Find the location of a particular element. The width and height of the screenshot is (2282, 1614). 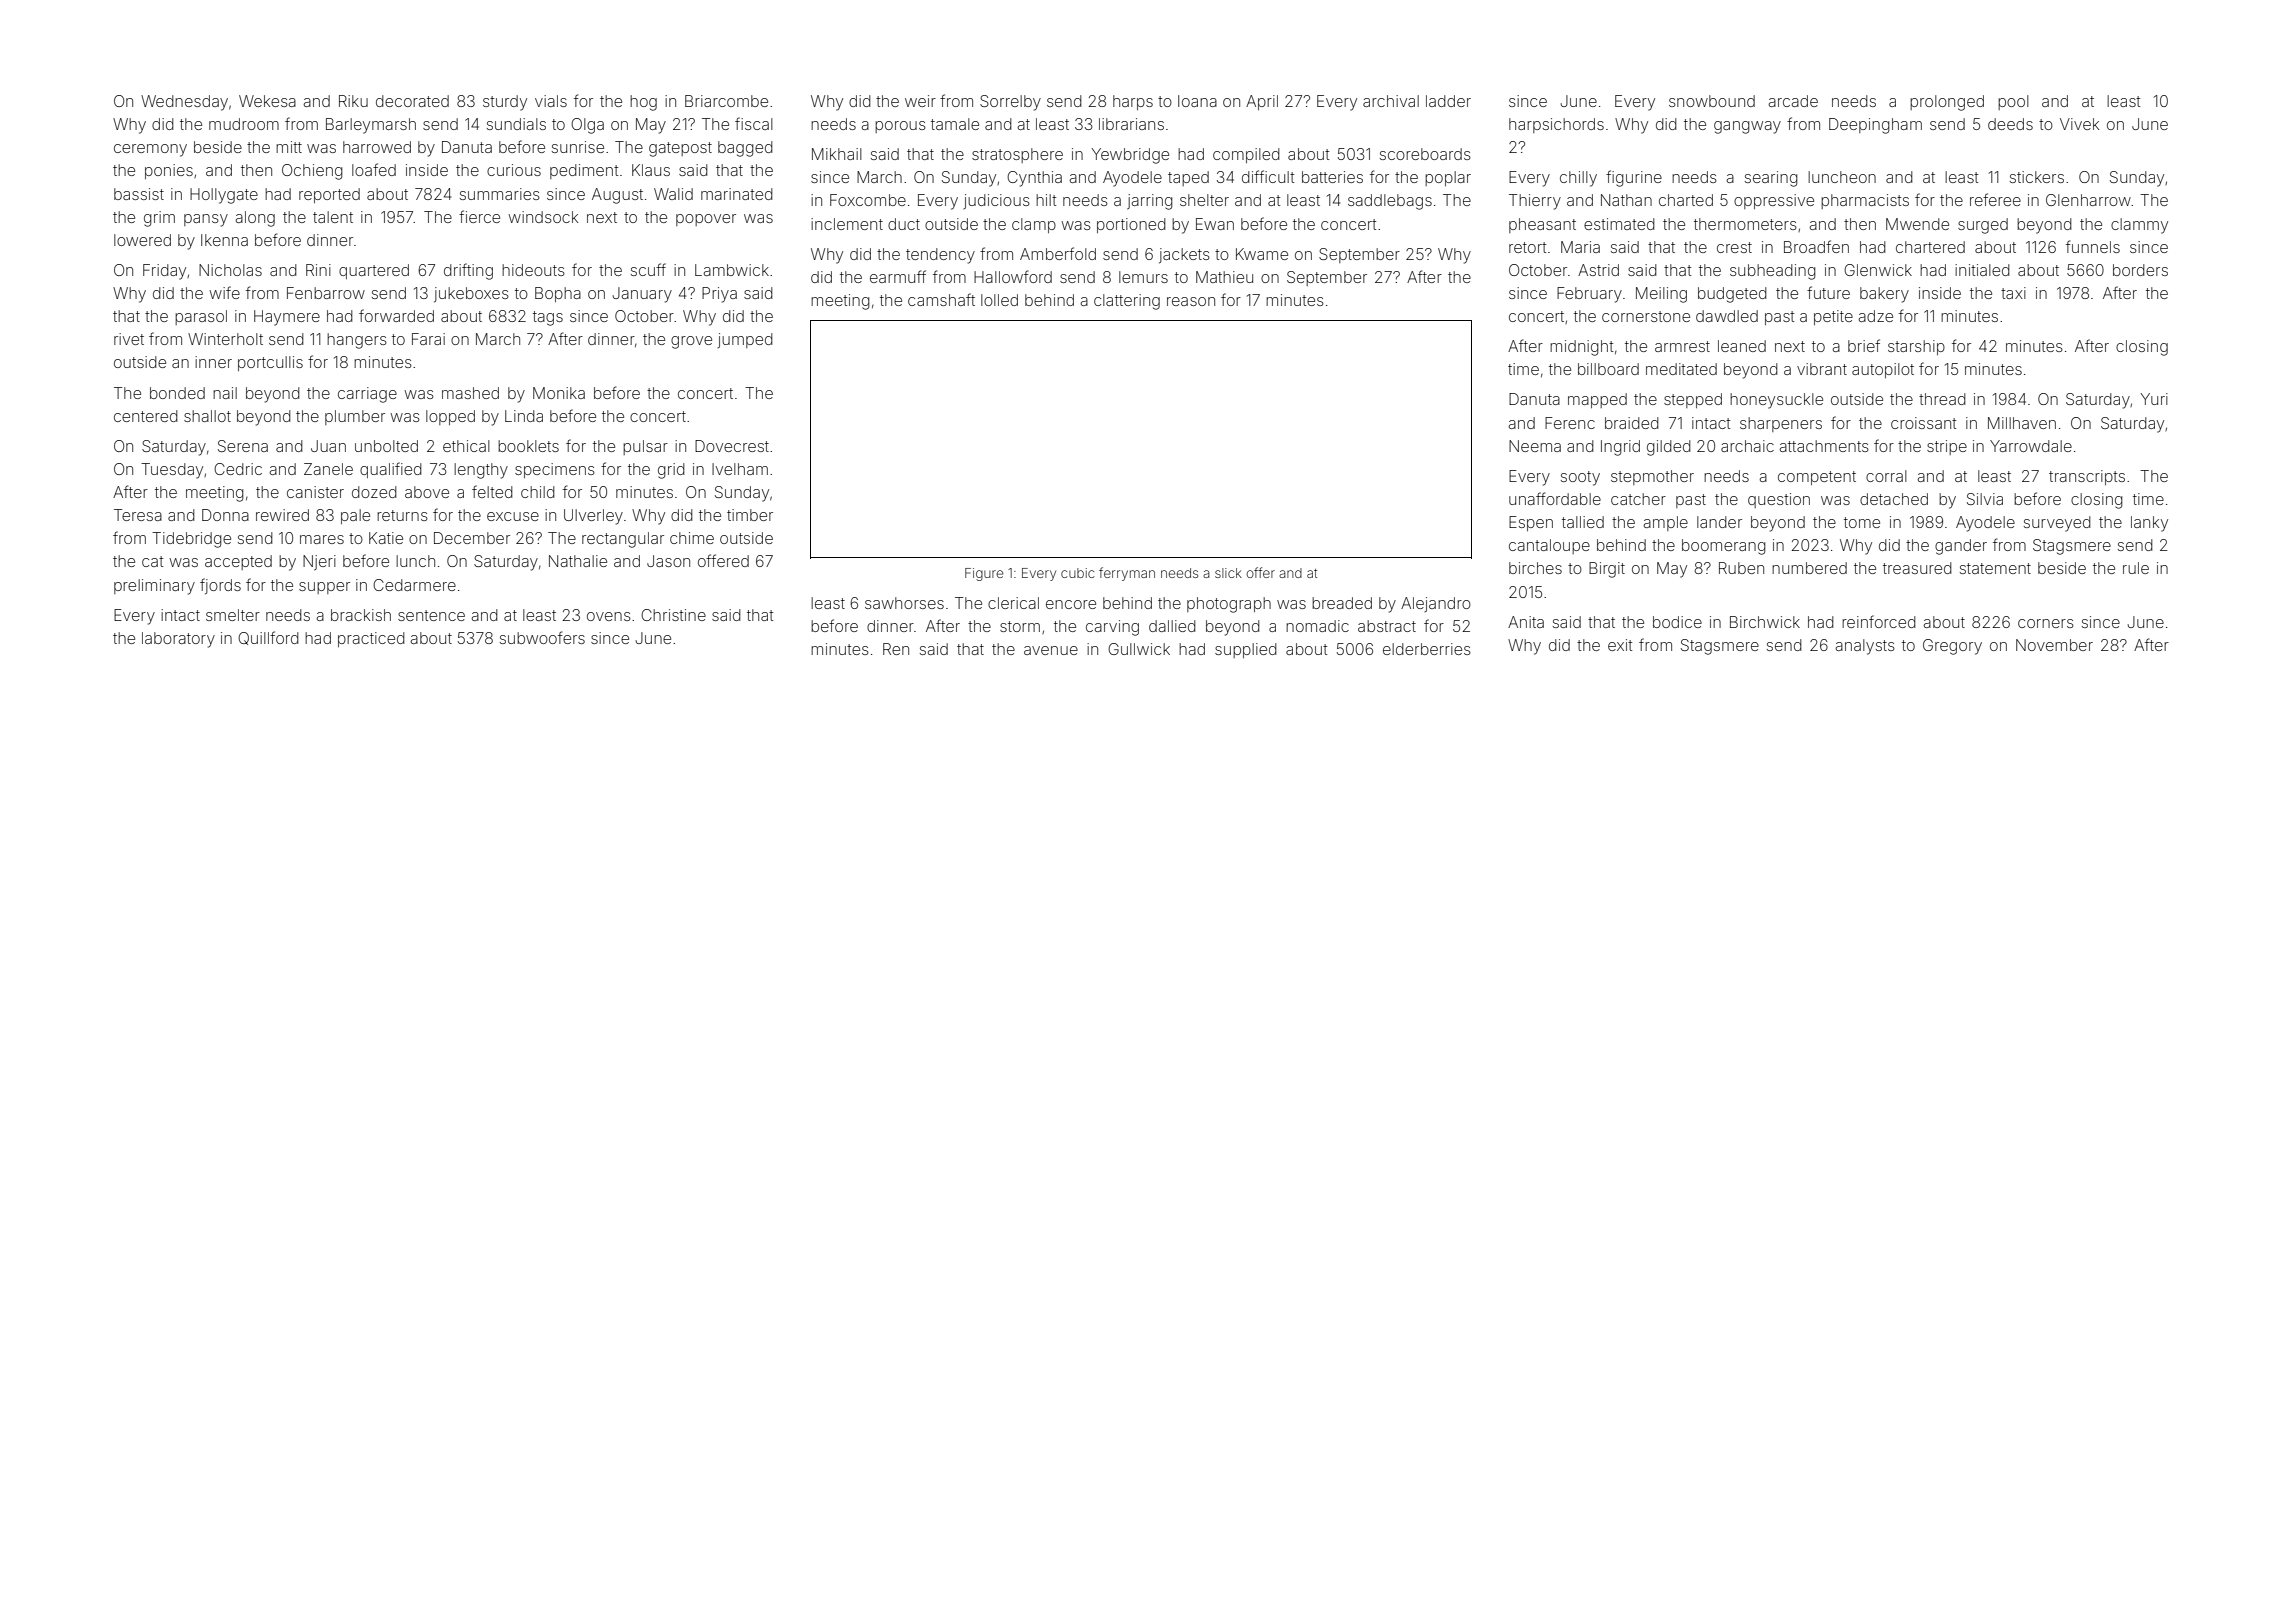

gangway is located at coordinates (1747, 127).
